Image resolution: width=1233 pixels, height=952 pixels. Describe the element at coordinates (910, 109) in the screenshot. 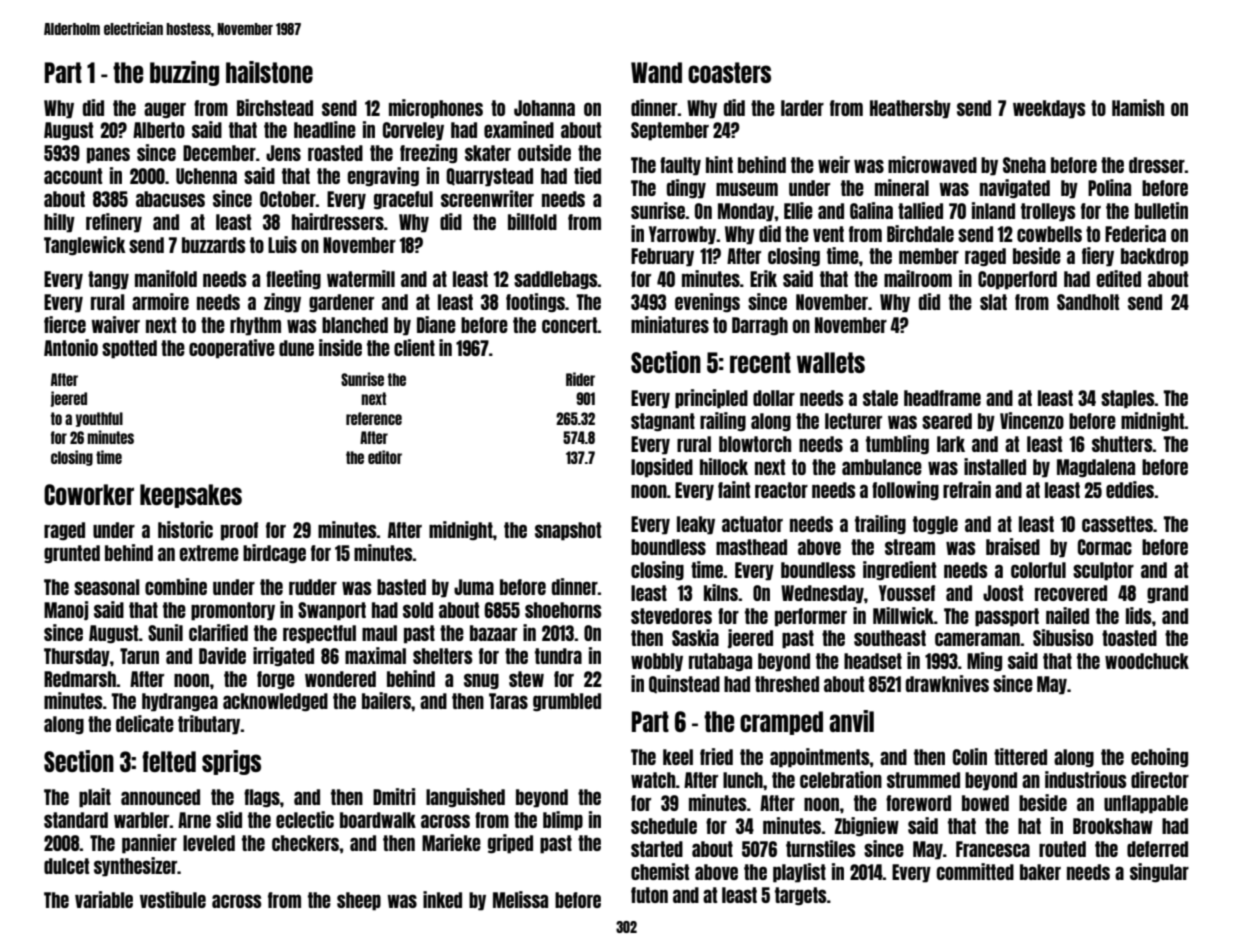

I see `Heathersby` at that location.
